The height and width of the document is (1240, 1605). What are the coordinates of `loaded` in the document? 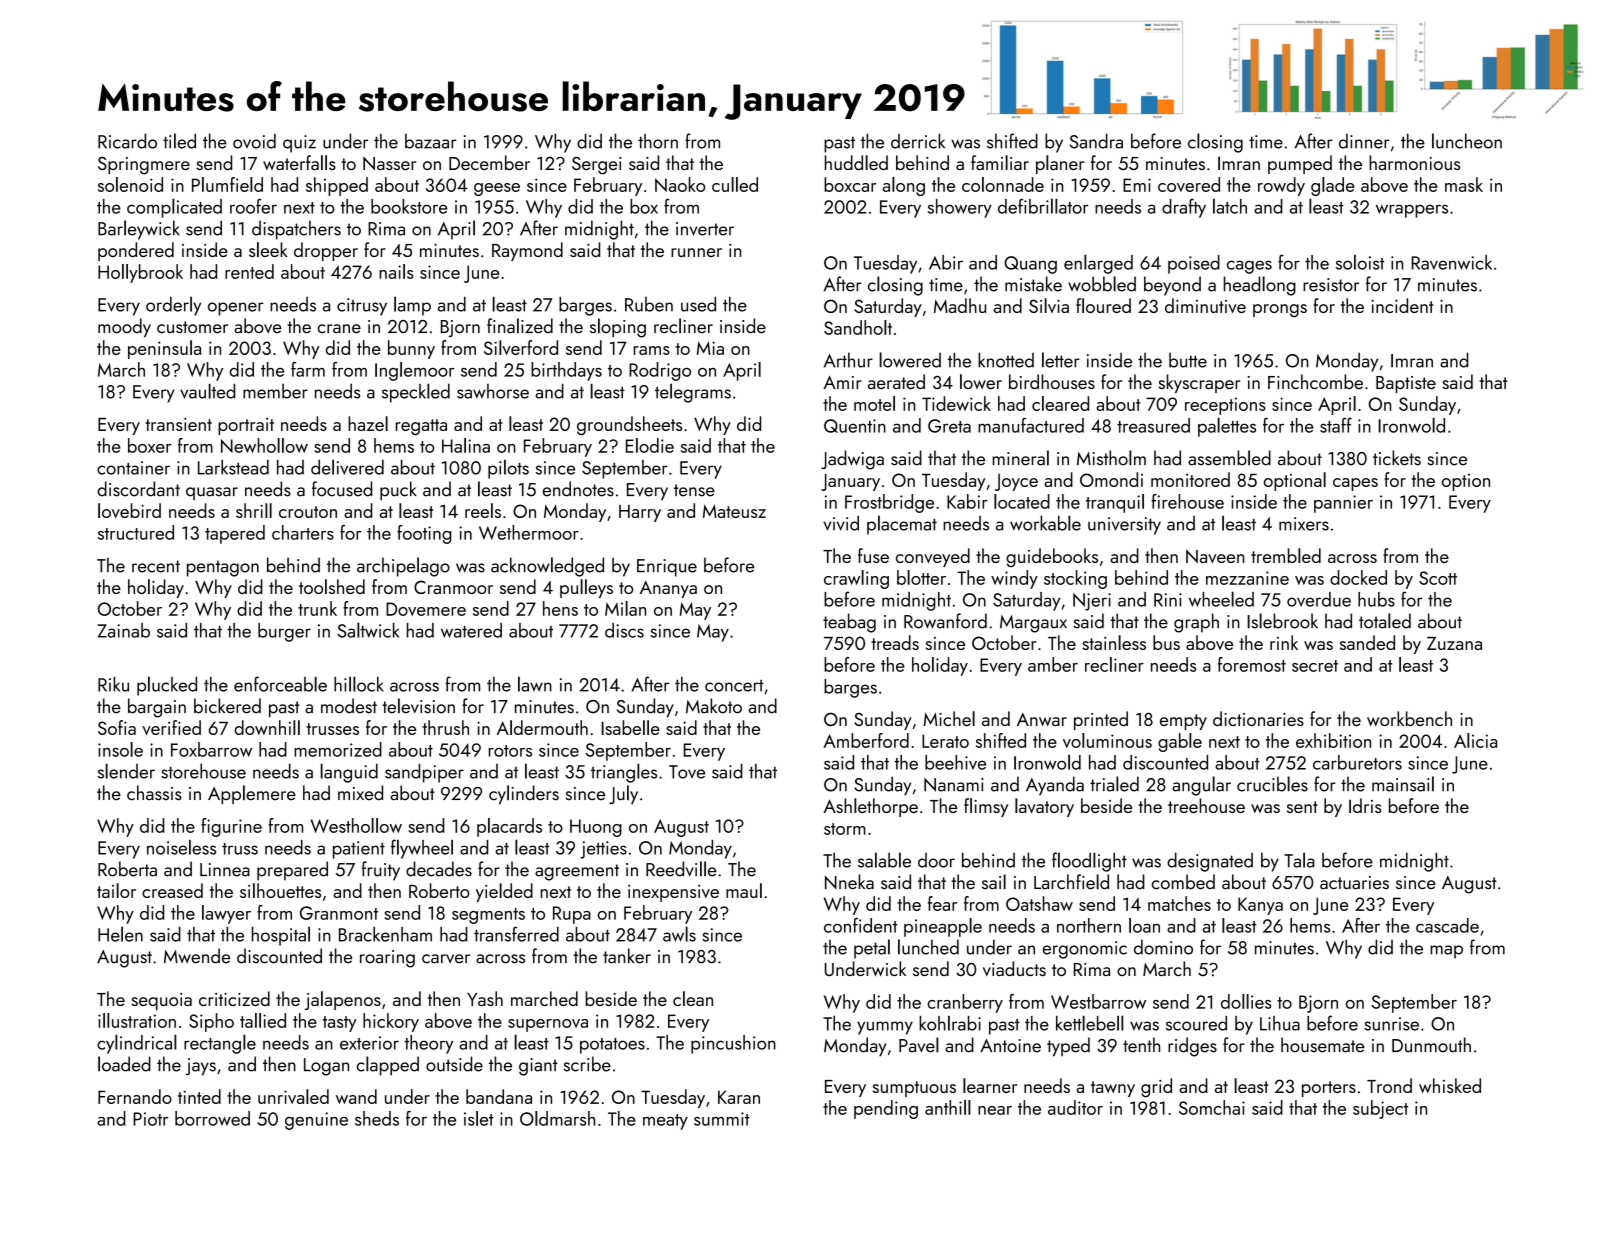 It's located at (124, 1064).
